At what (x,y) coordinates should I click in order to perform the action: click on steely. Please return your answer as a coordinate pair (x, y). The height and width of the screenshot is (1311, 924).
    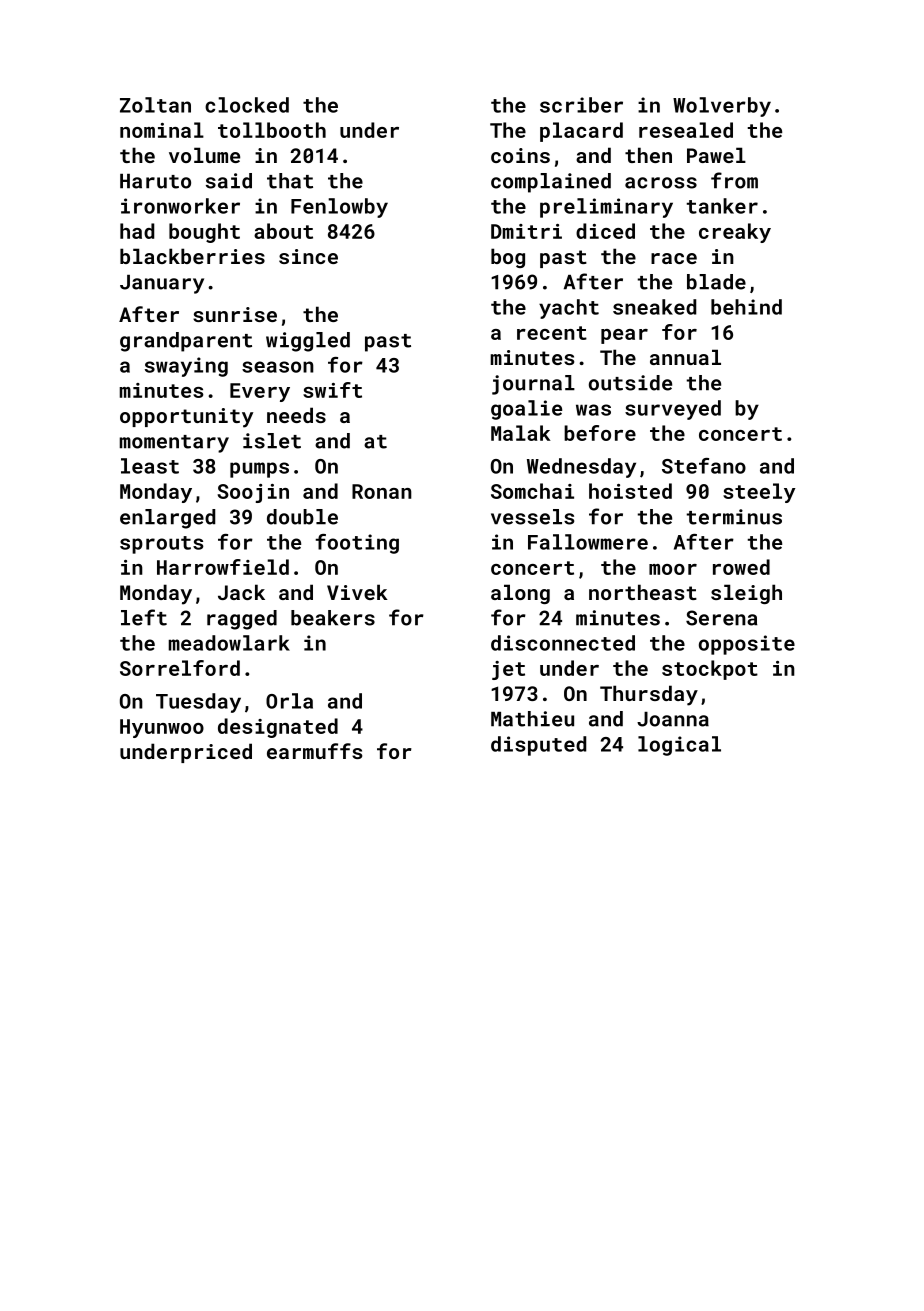
    Looking at the image, I should click on (759, 493).
